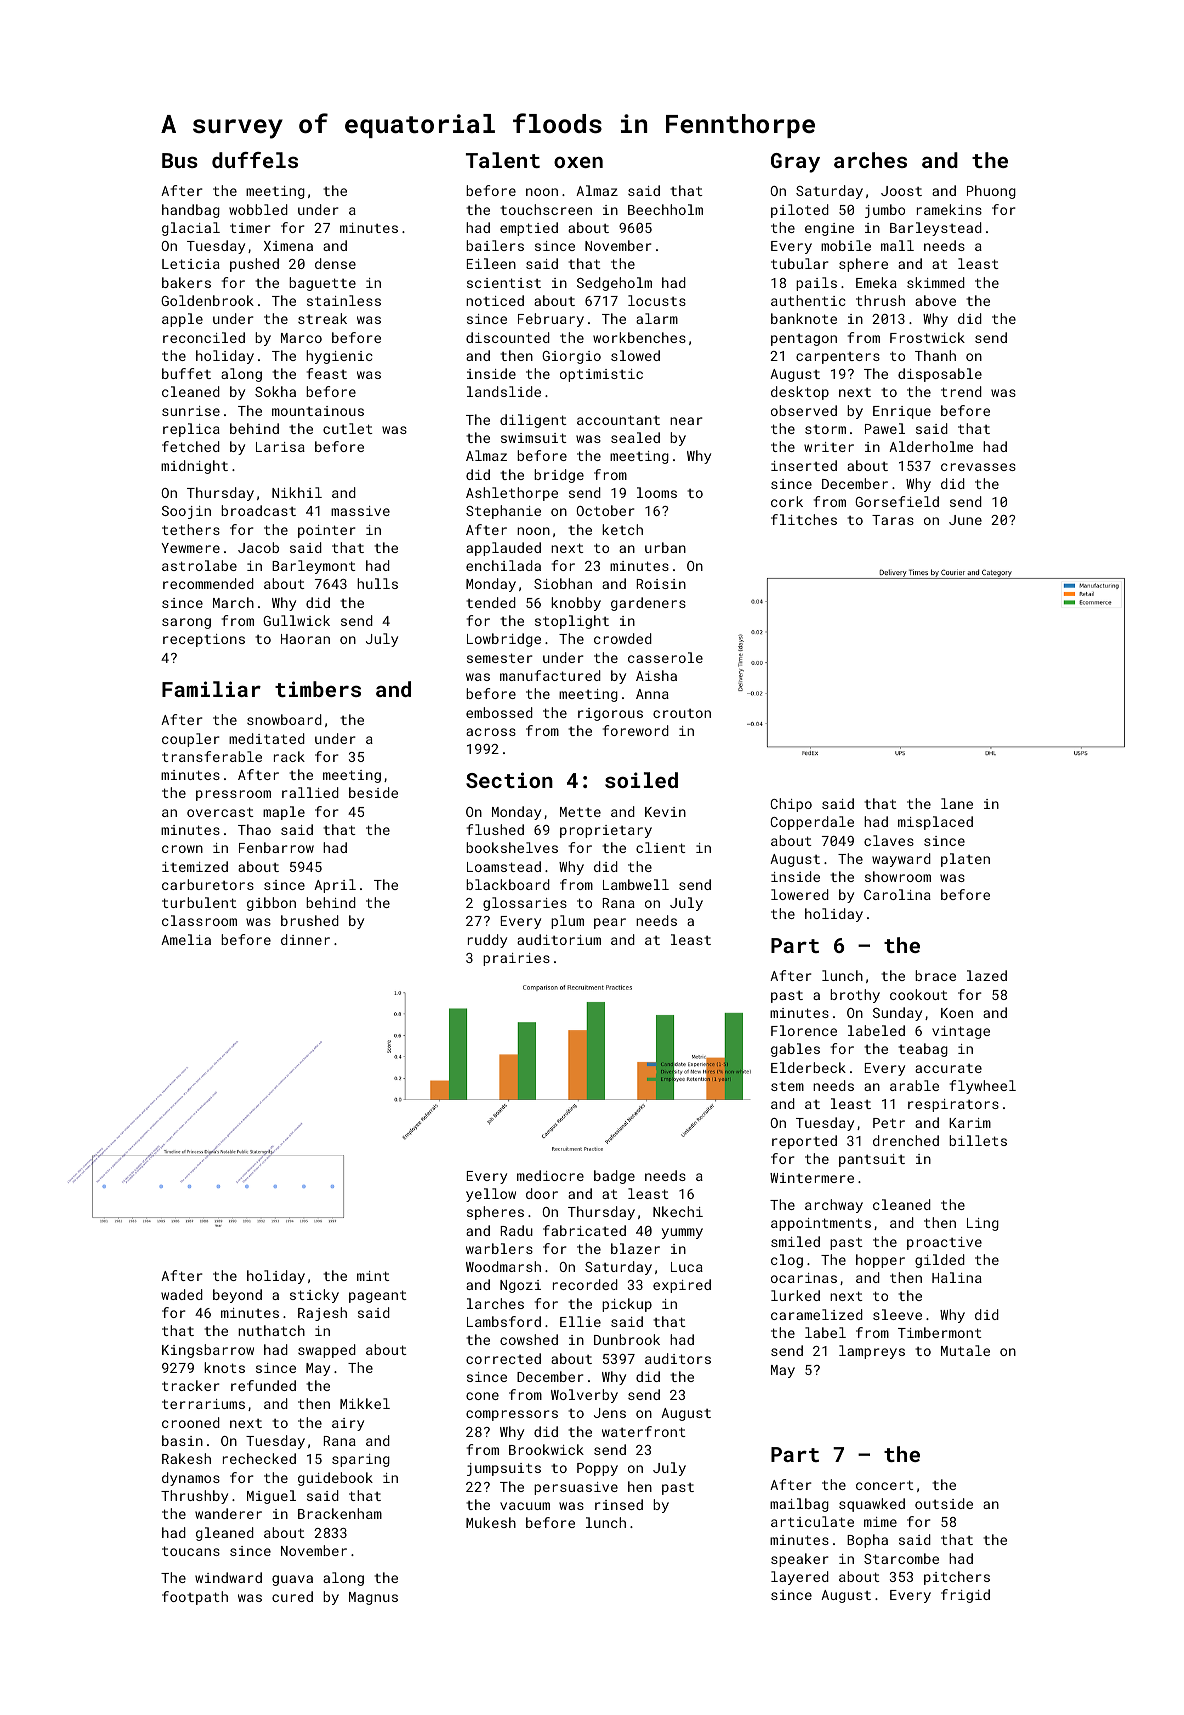  What do you see at coordinates (897, 501) in the image?
I see `Gorsefield` at bounding box center [897, 501].
